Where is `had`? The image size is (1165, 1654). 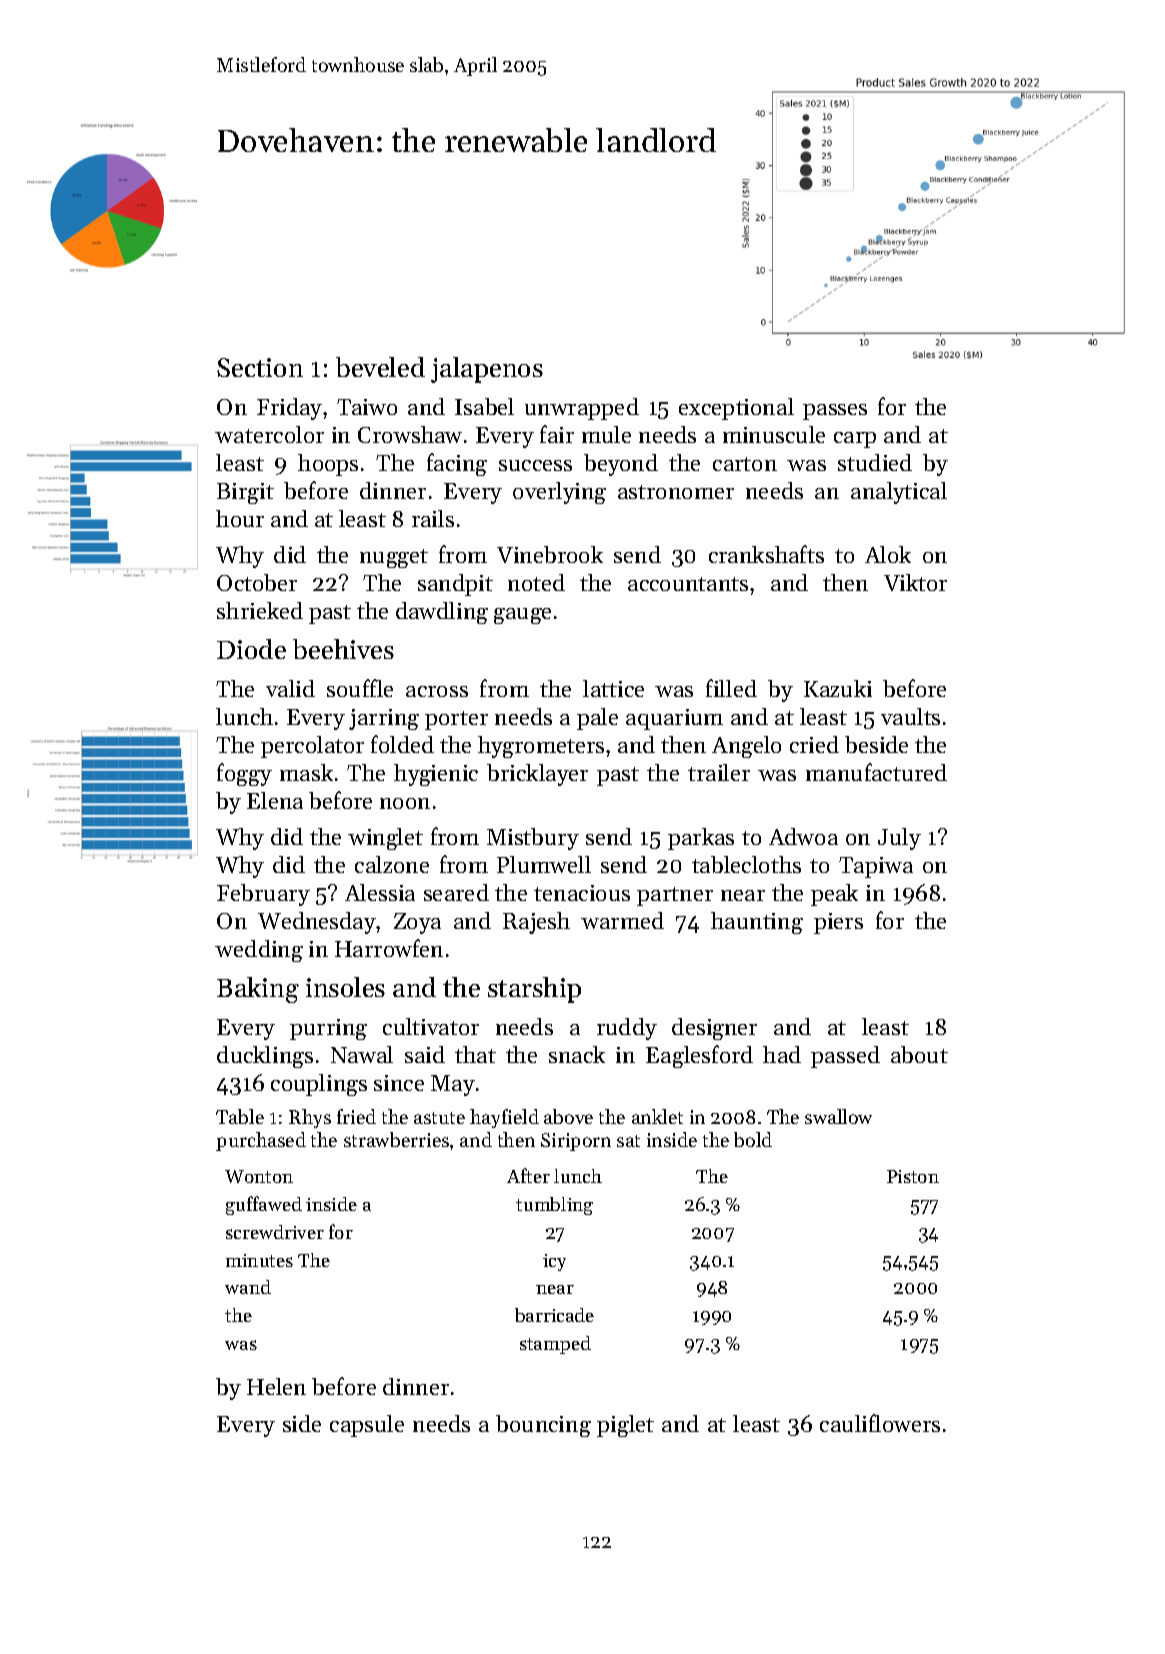 had is located at coordinates (782, 1054).
